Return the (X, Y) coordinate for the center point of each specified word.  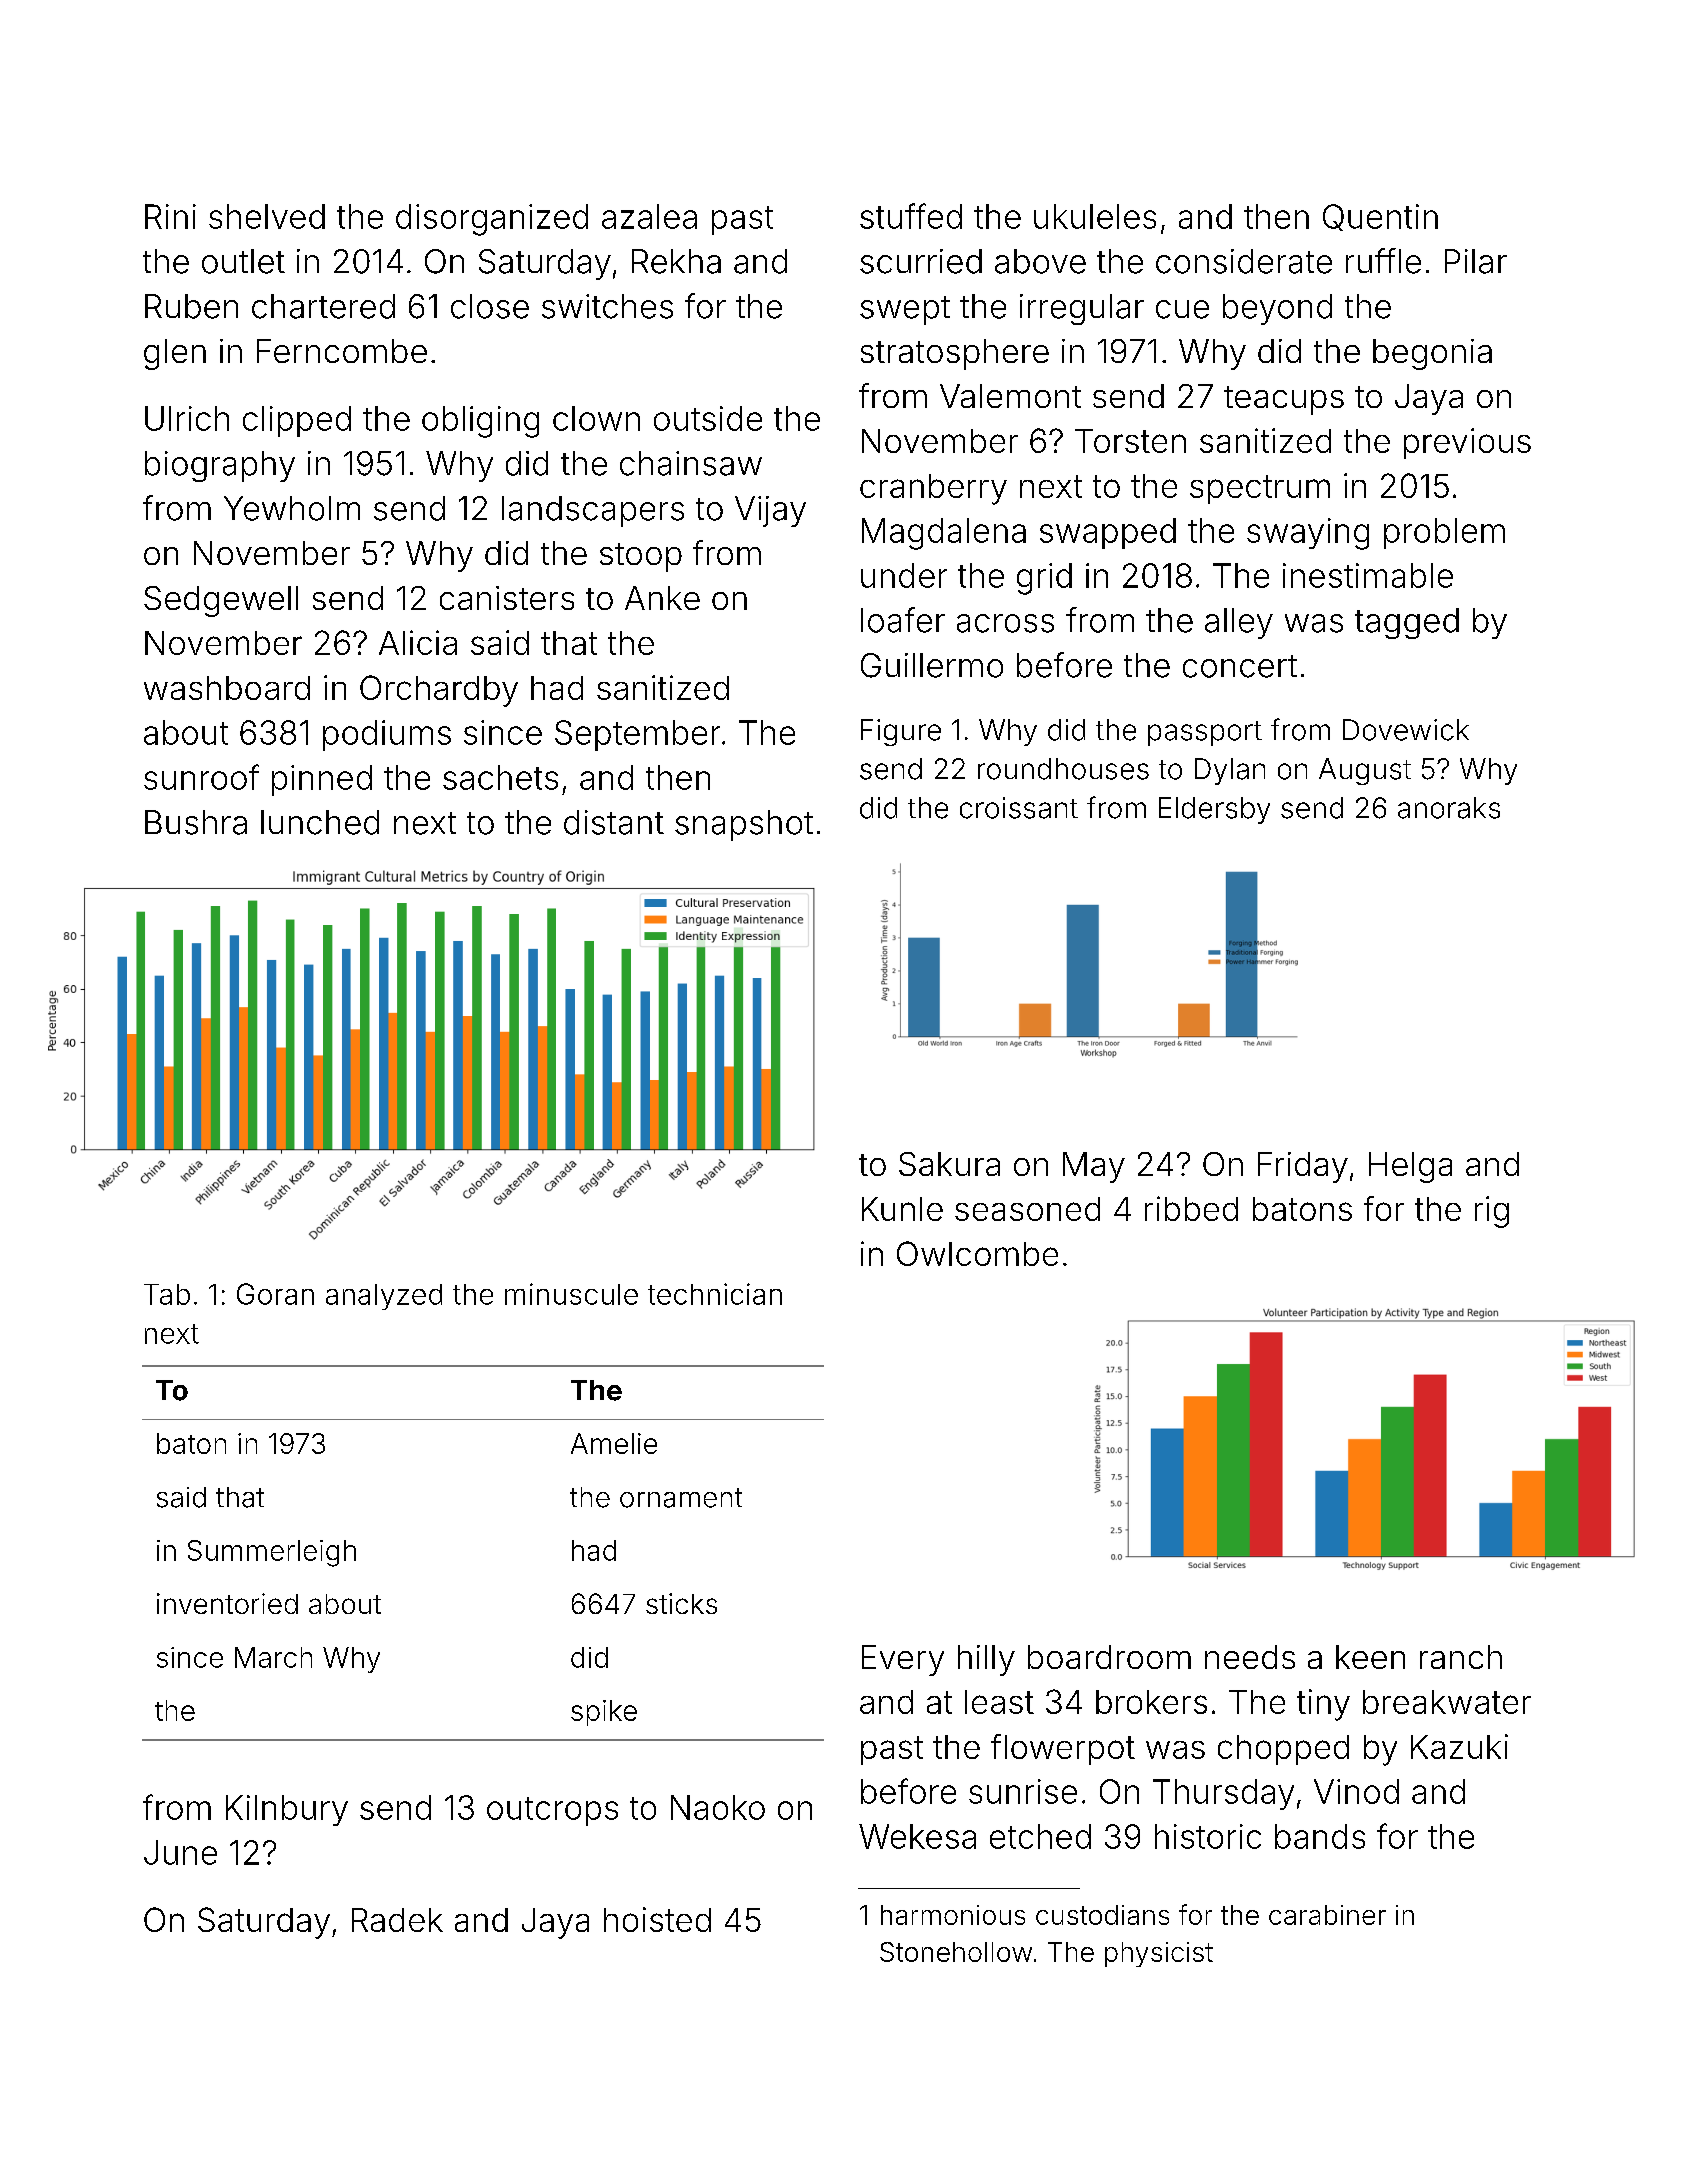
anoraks (1449, 808)
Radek (397, 1920)
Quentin (1380, 217)
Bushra (196, 822)
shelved (267, 216)
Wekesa (917, 1836)
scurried (921, 261)
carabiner (1327, 1915)
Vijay (770, 511)
